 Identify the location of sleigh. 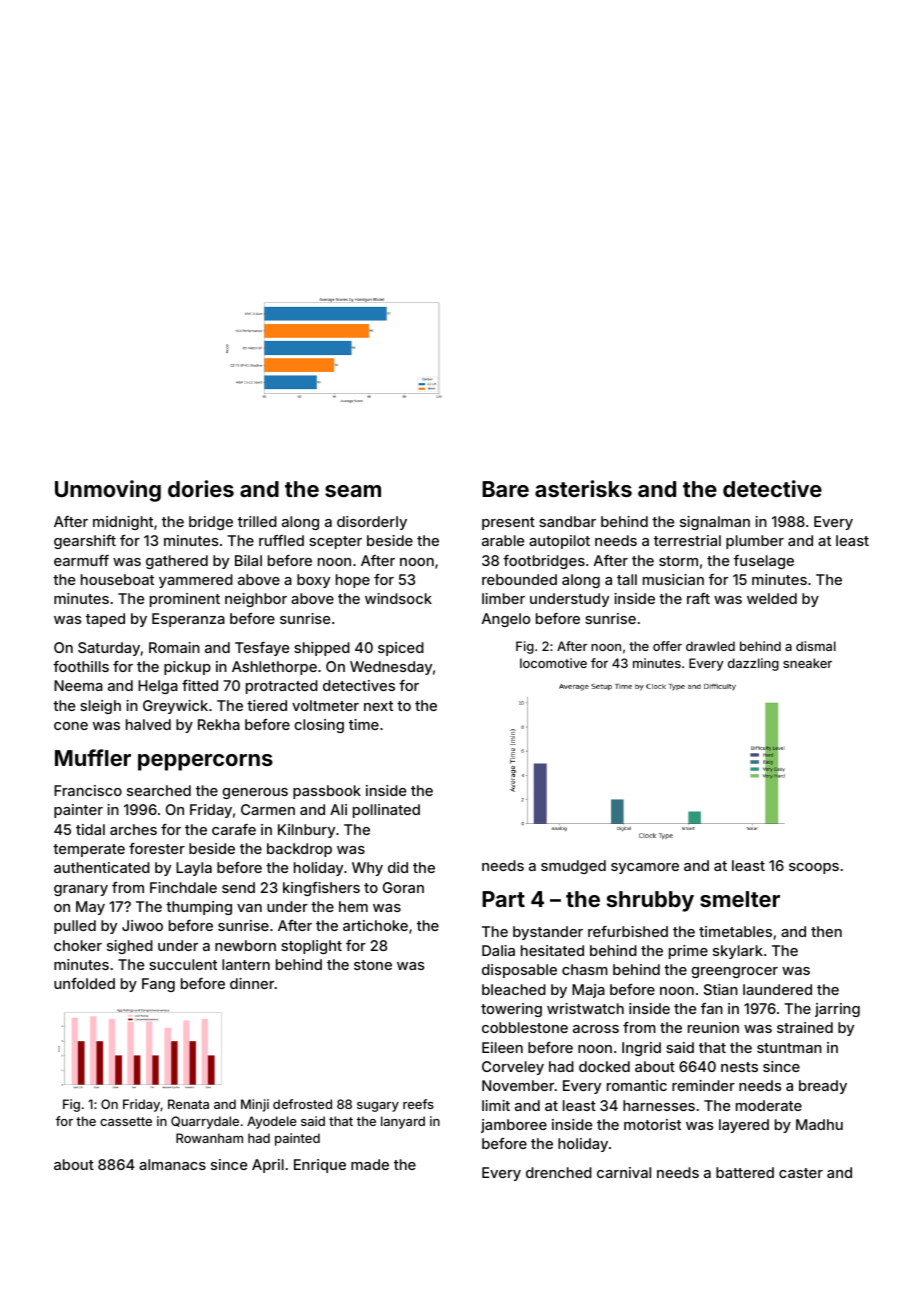
(100, 707).
